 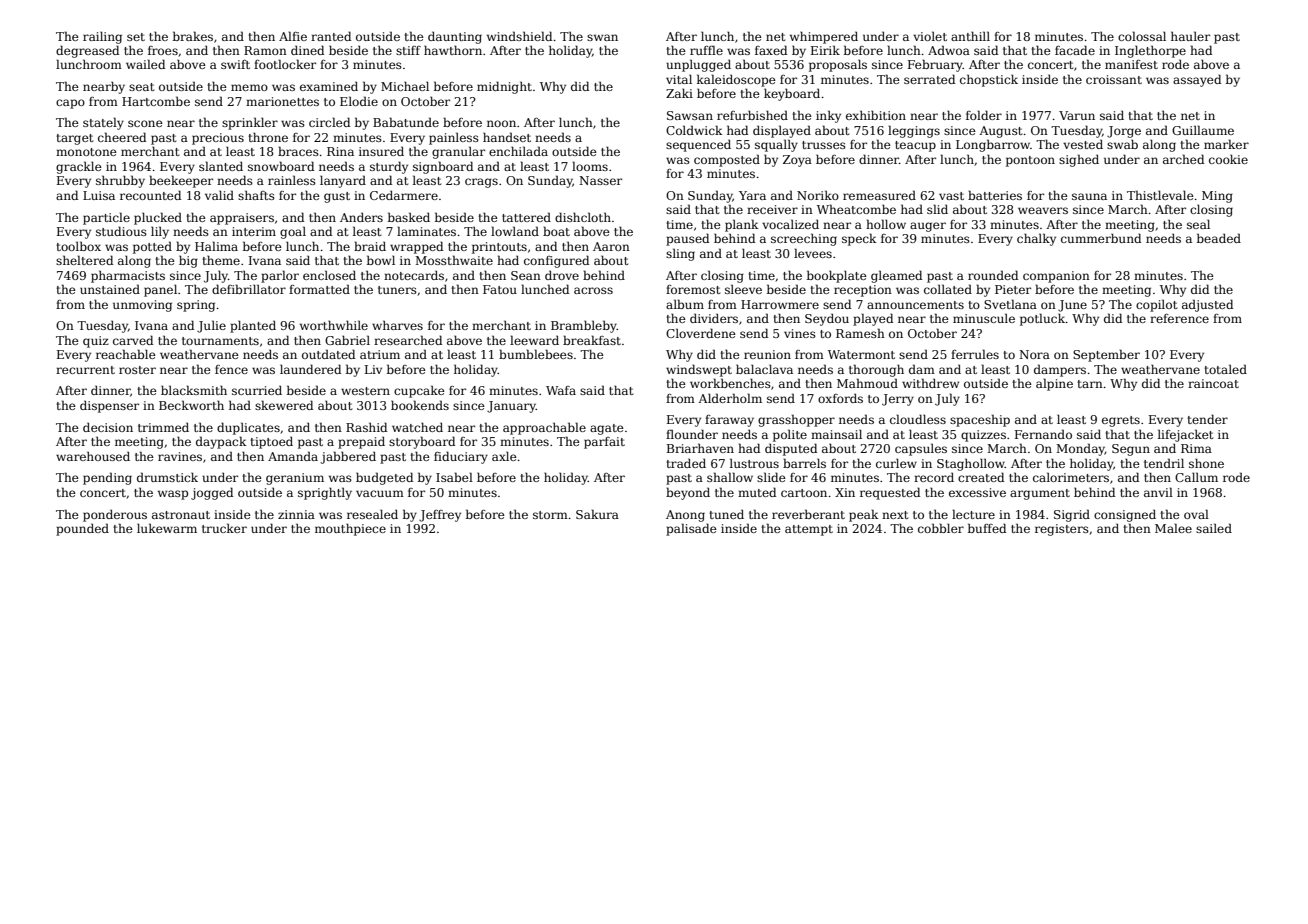 I want to click on crags, so click(x=481, y=183).
